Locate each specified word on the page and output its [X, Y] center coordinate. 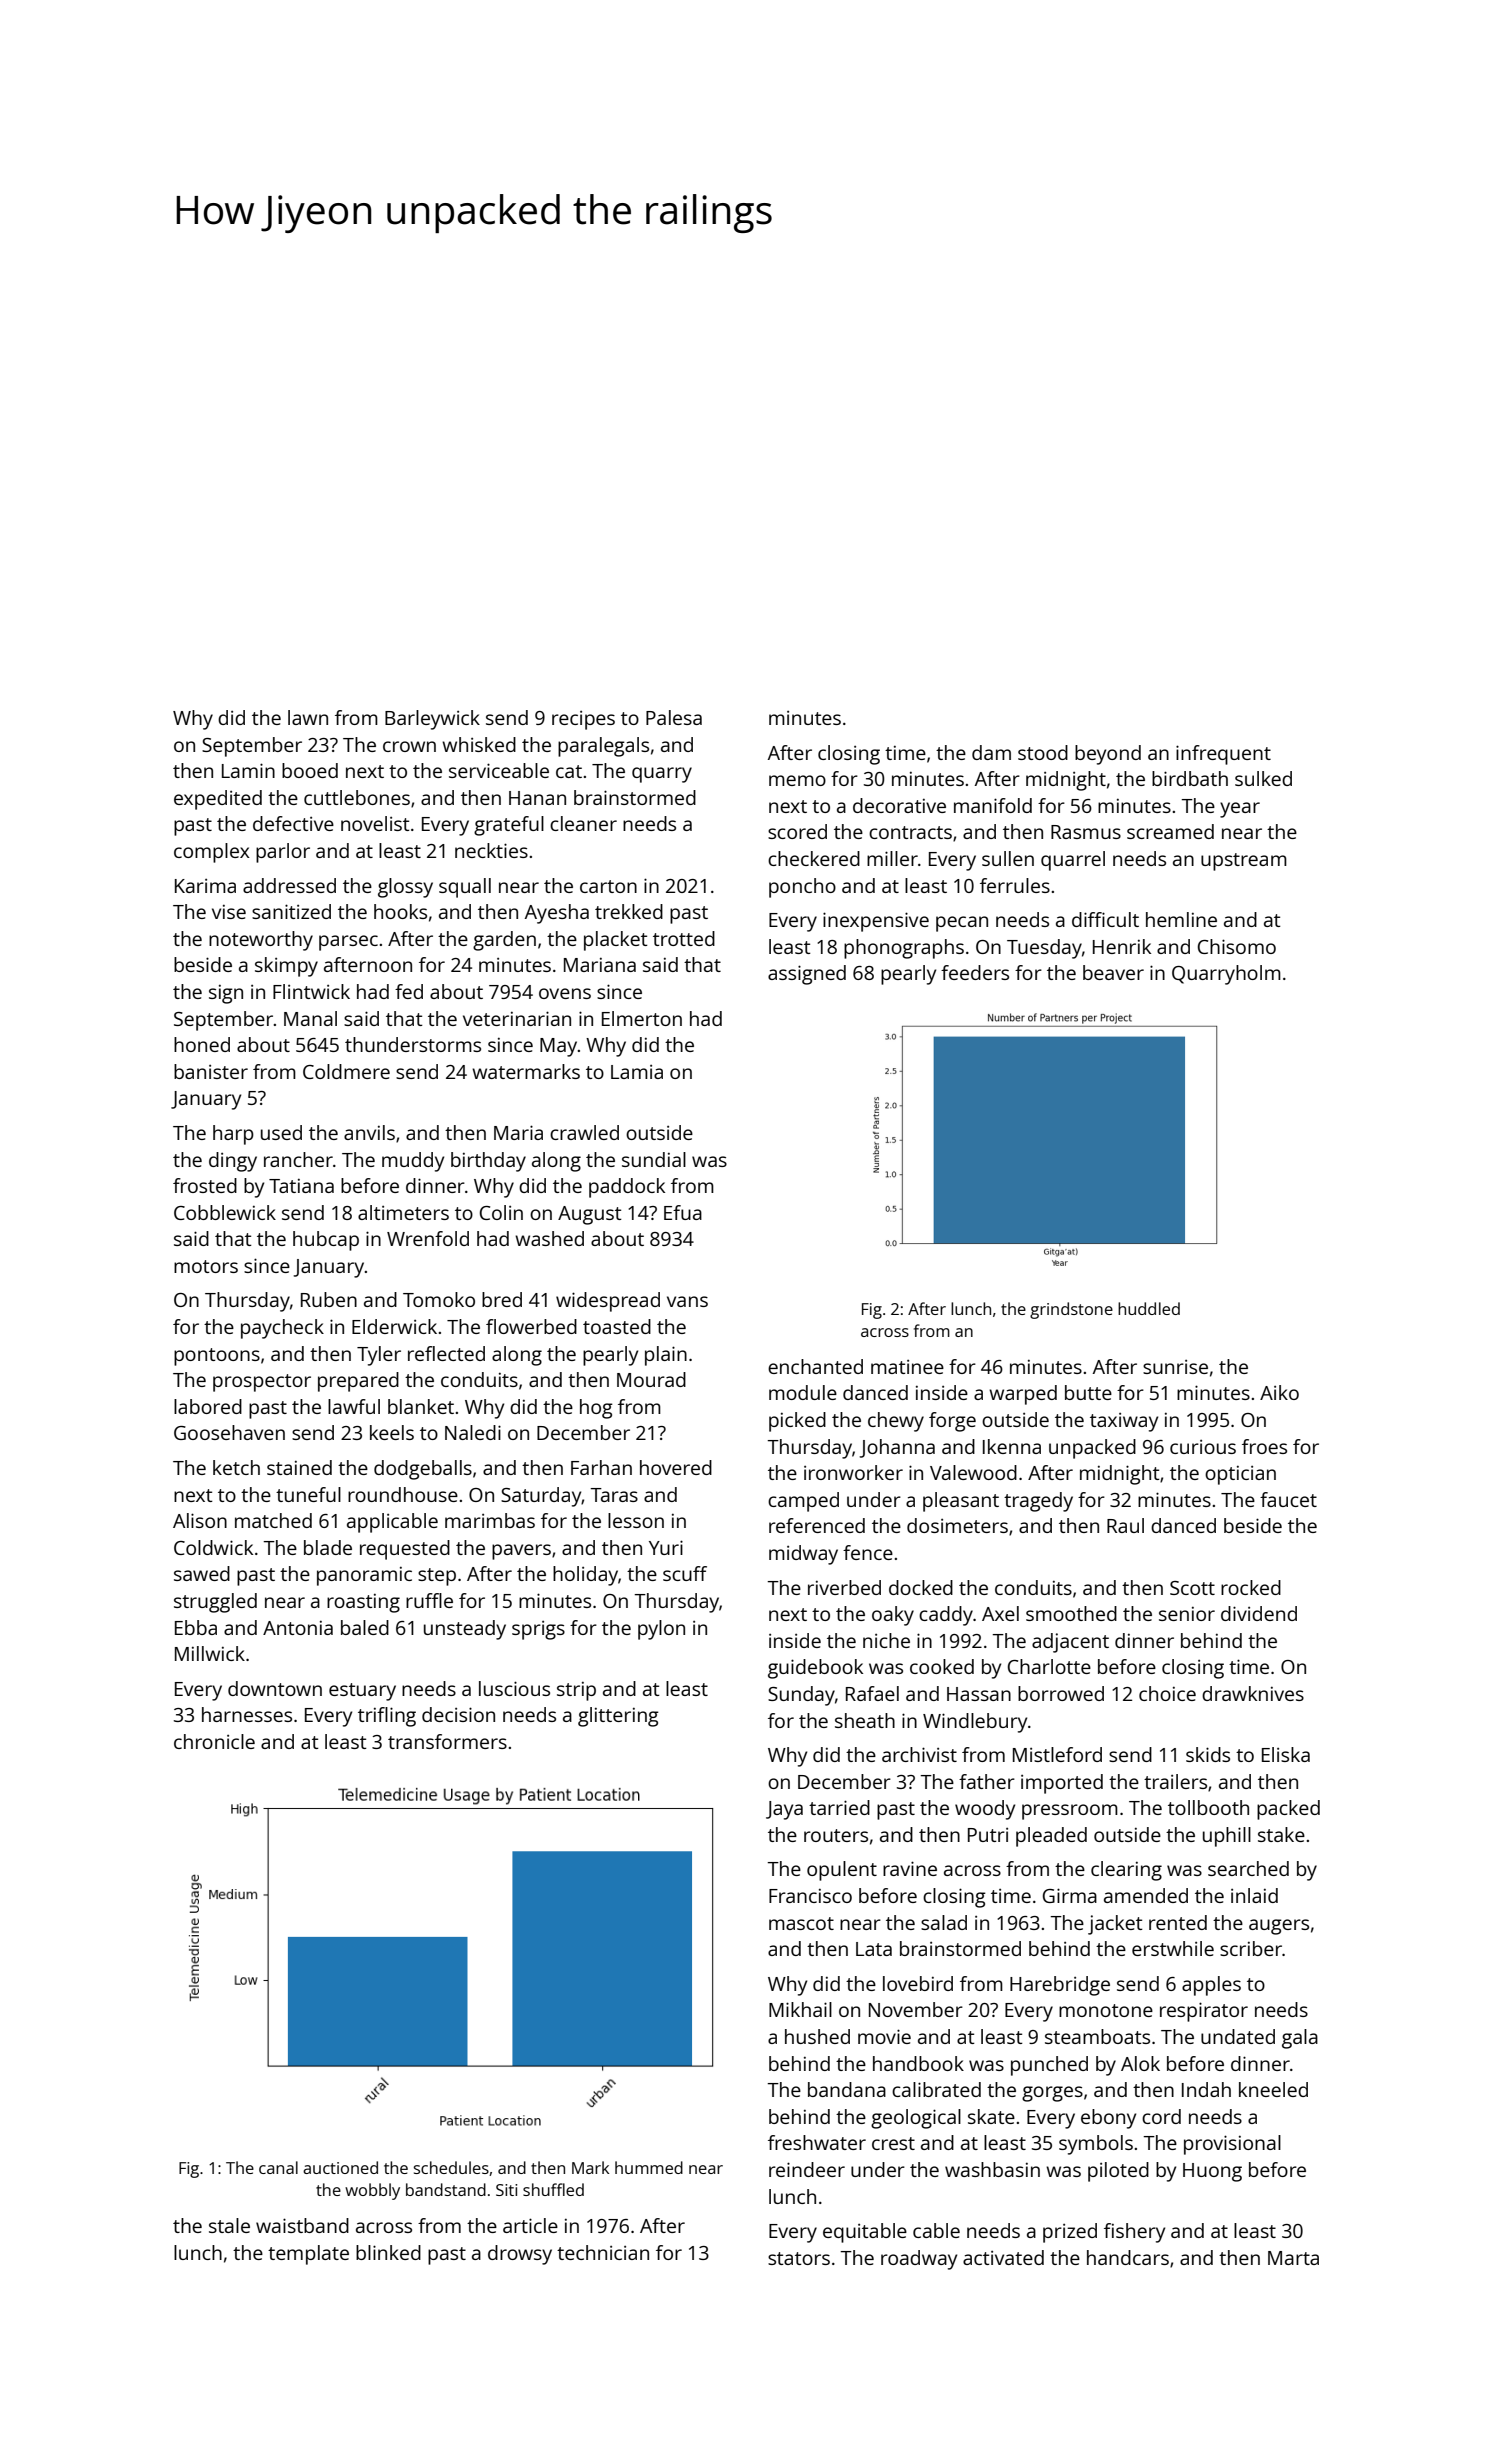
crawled [584, 1132]
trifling [387, 1717]
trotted [684, 938]
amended [1146, 1895]
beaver [1113, 972]
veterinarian [517, 1018]
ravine [910, 1868]
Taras [614, 1495]
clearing [1126, 1871]
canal [278, 2167]
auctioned [340, 2167]
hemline [1181, 919]
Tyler [379, 1356]
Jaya [784, 1810]
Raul [1125, 1525]
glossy [405, 888]
